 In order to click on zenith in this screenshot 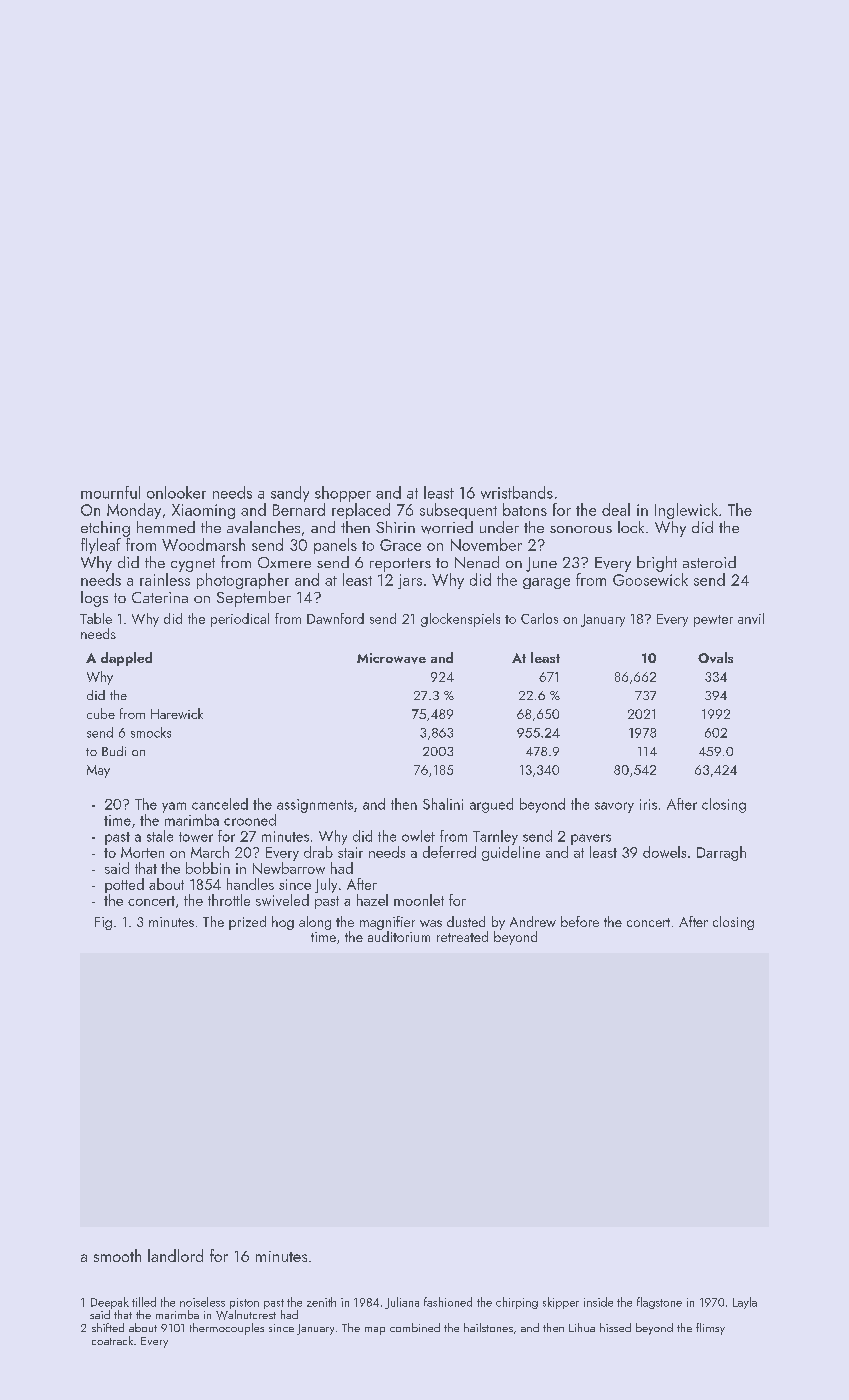, I will do `click(321, 1302)`.
